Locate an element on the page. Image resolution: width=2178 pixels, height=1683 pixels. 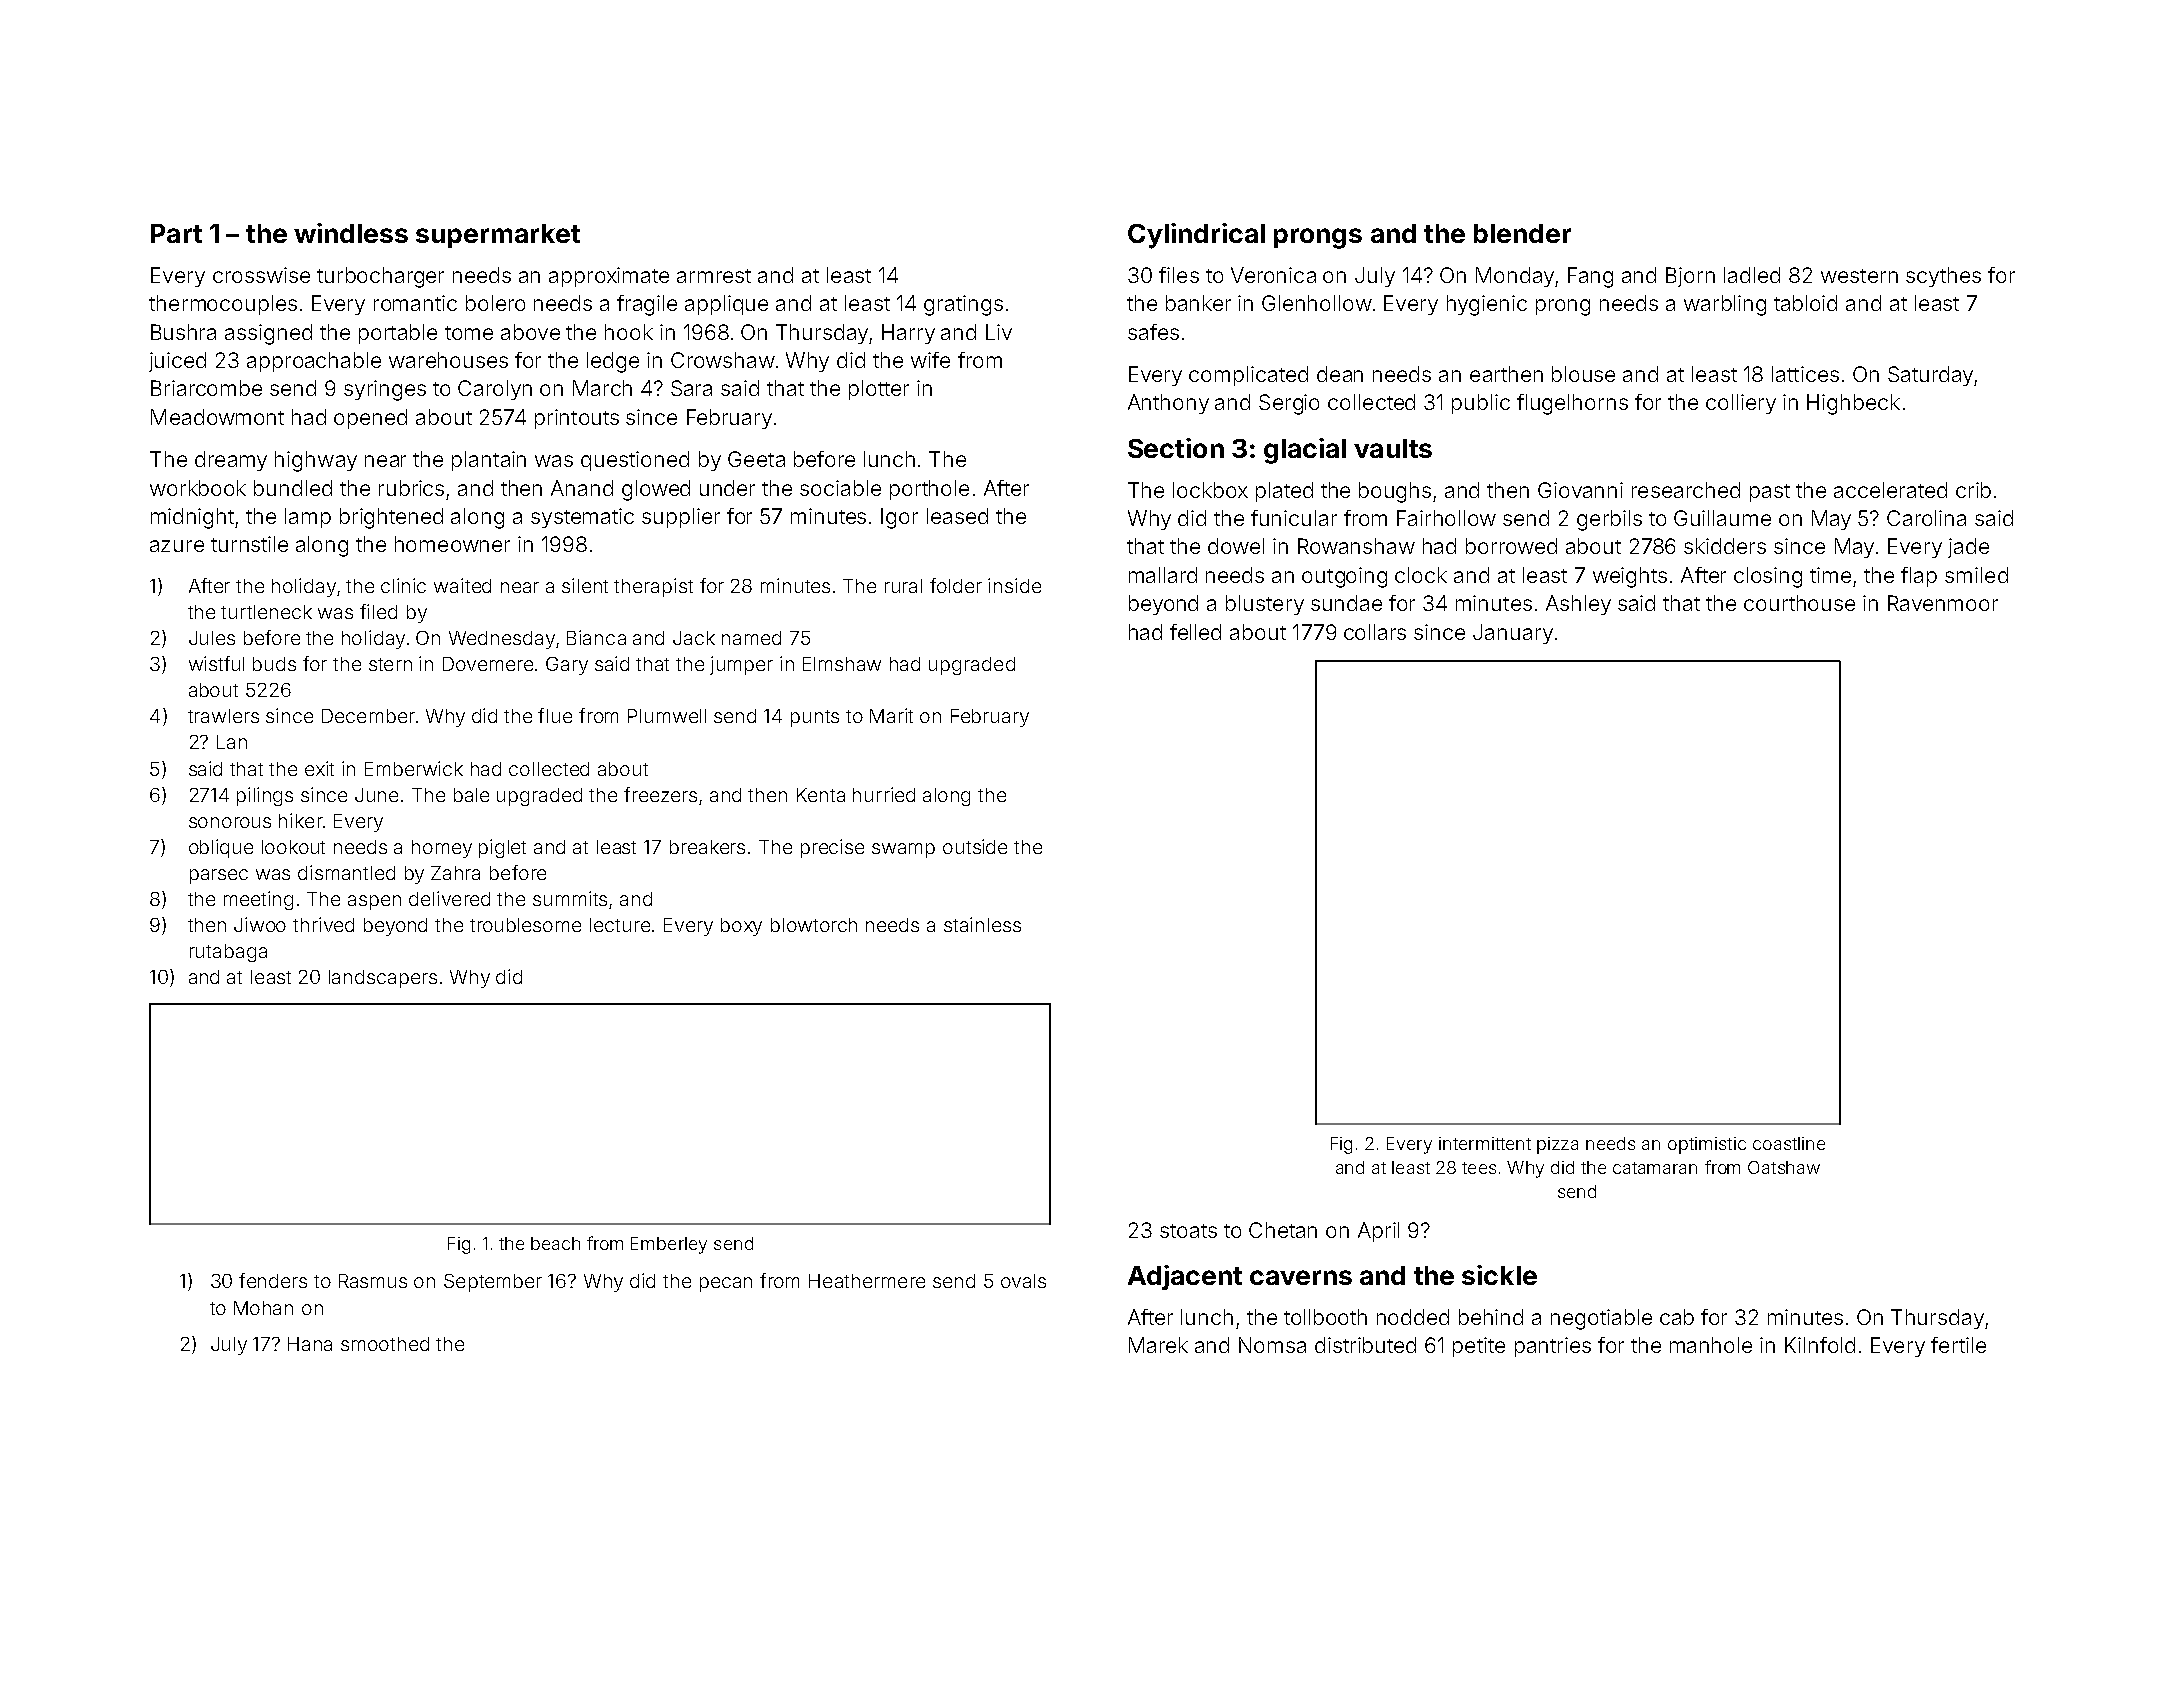
stainless is located at coordinates (982, 924).
